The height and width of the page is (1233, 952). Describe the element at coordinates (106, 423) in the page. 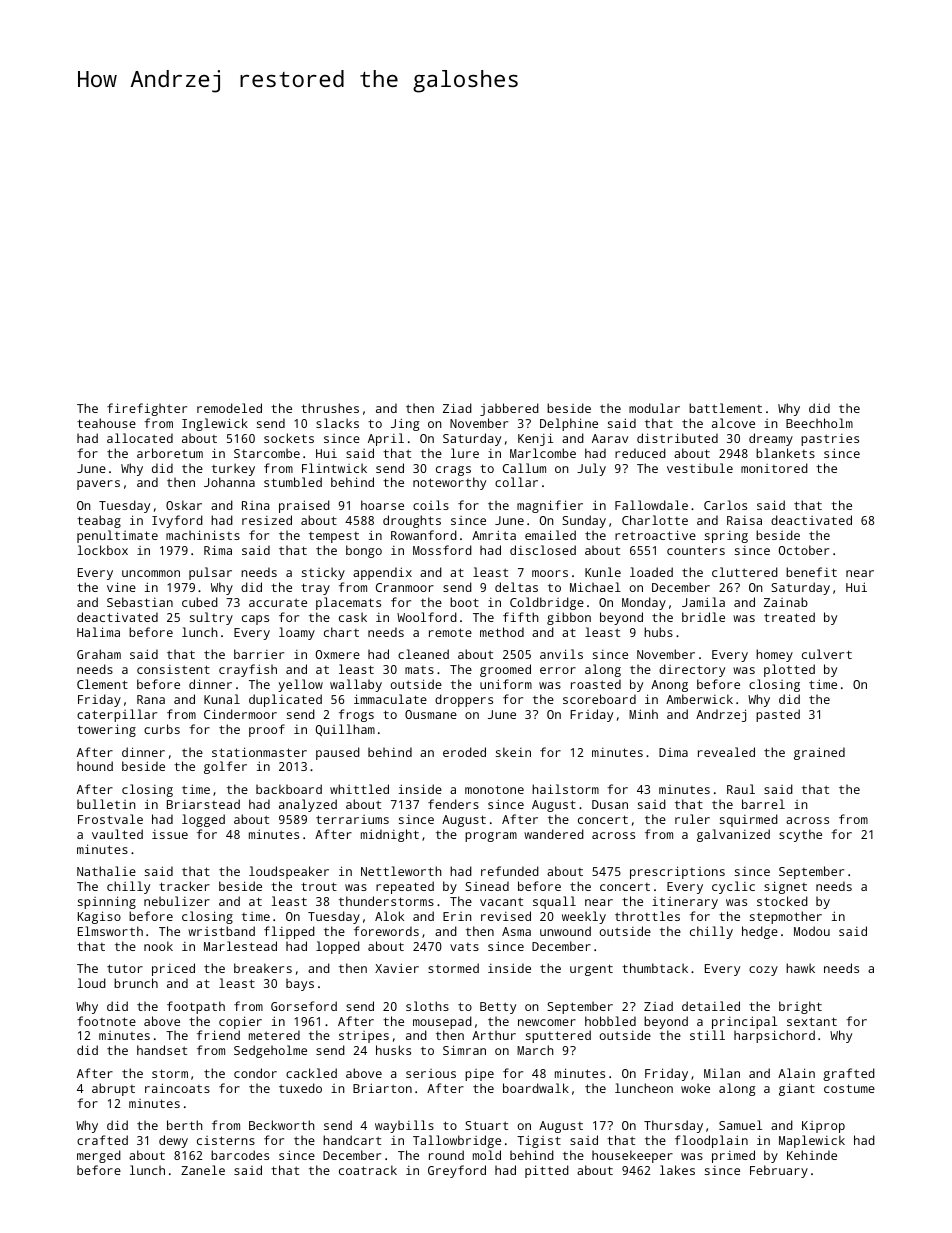

I see `teahouse` at that location.
